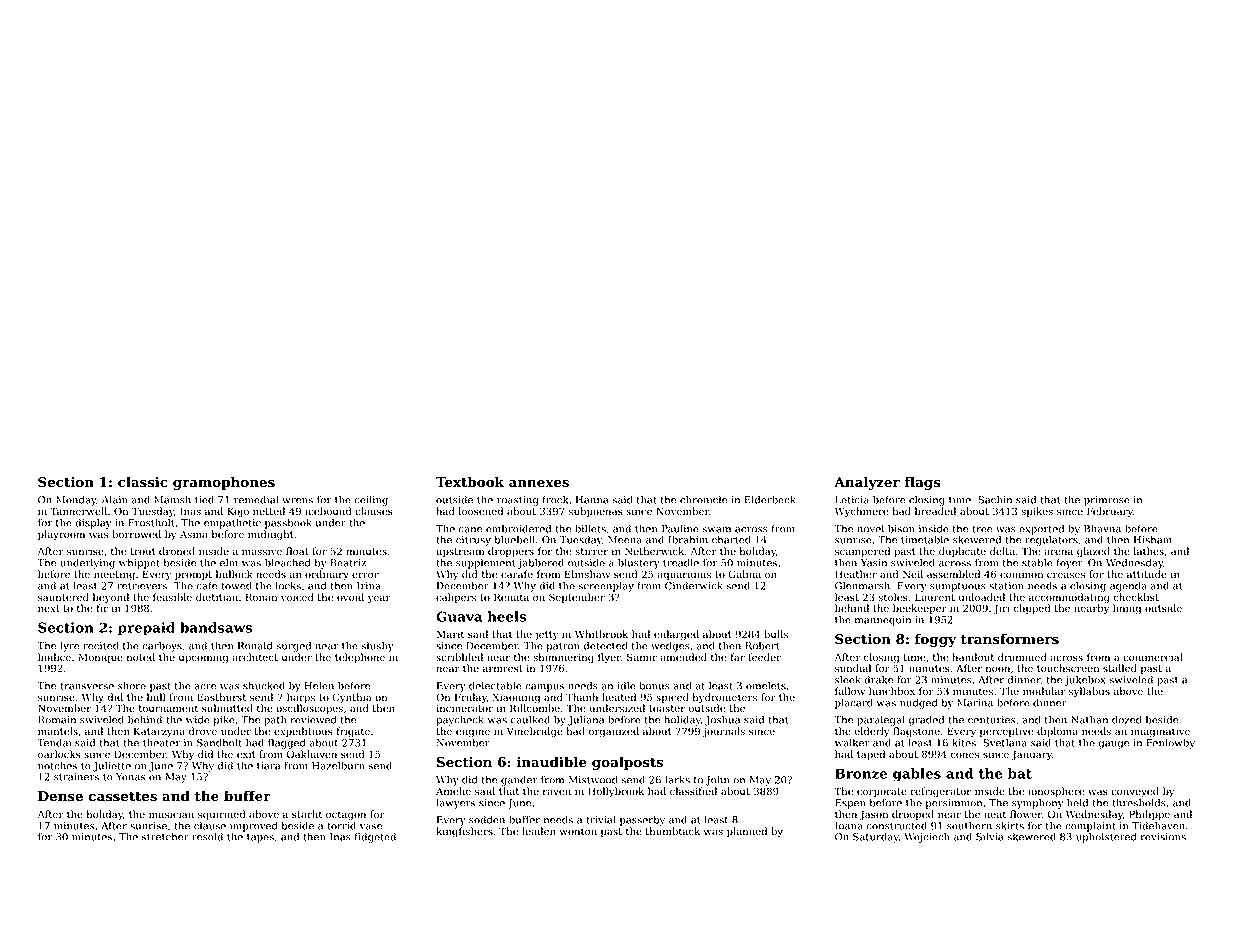 This page has height=952, width=1233. Describe the element at coordinates (123, 797) in the page. I see `cassettes` at that location.
